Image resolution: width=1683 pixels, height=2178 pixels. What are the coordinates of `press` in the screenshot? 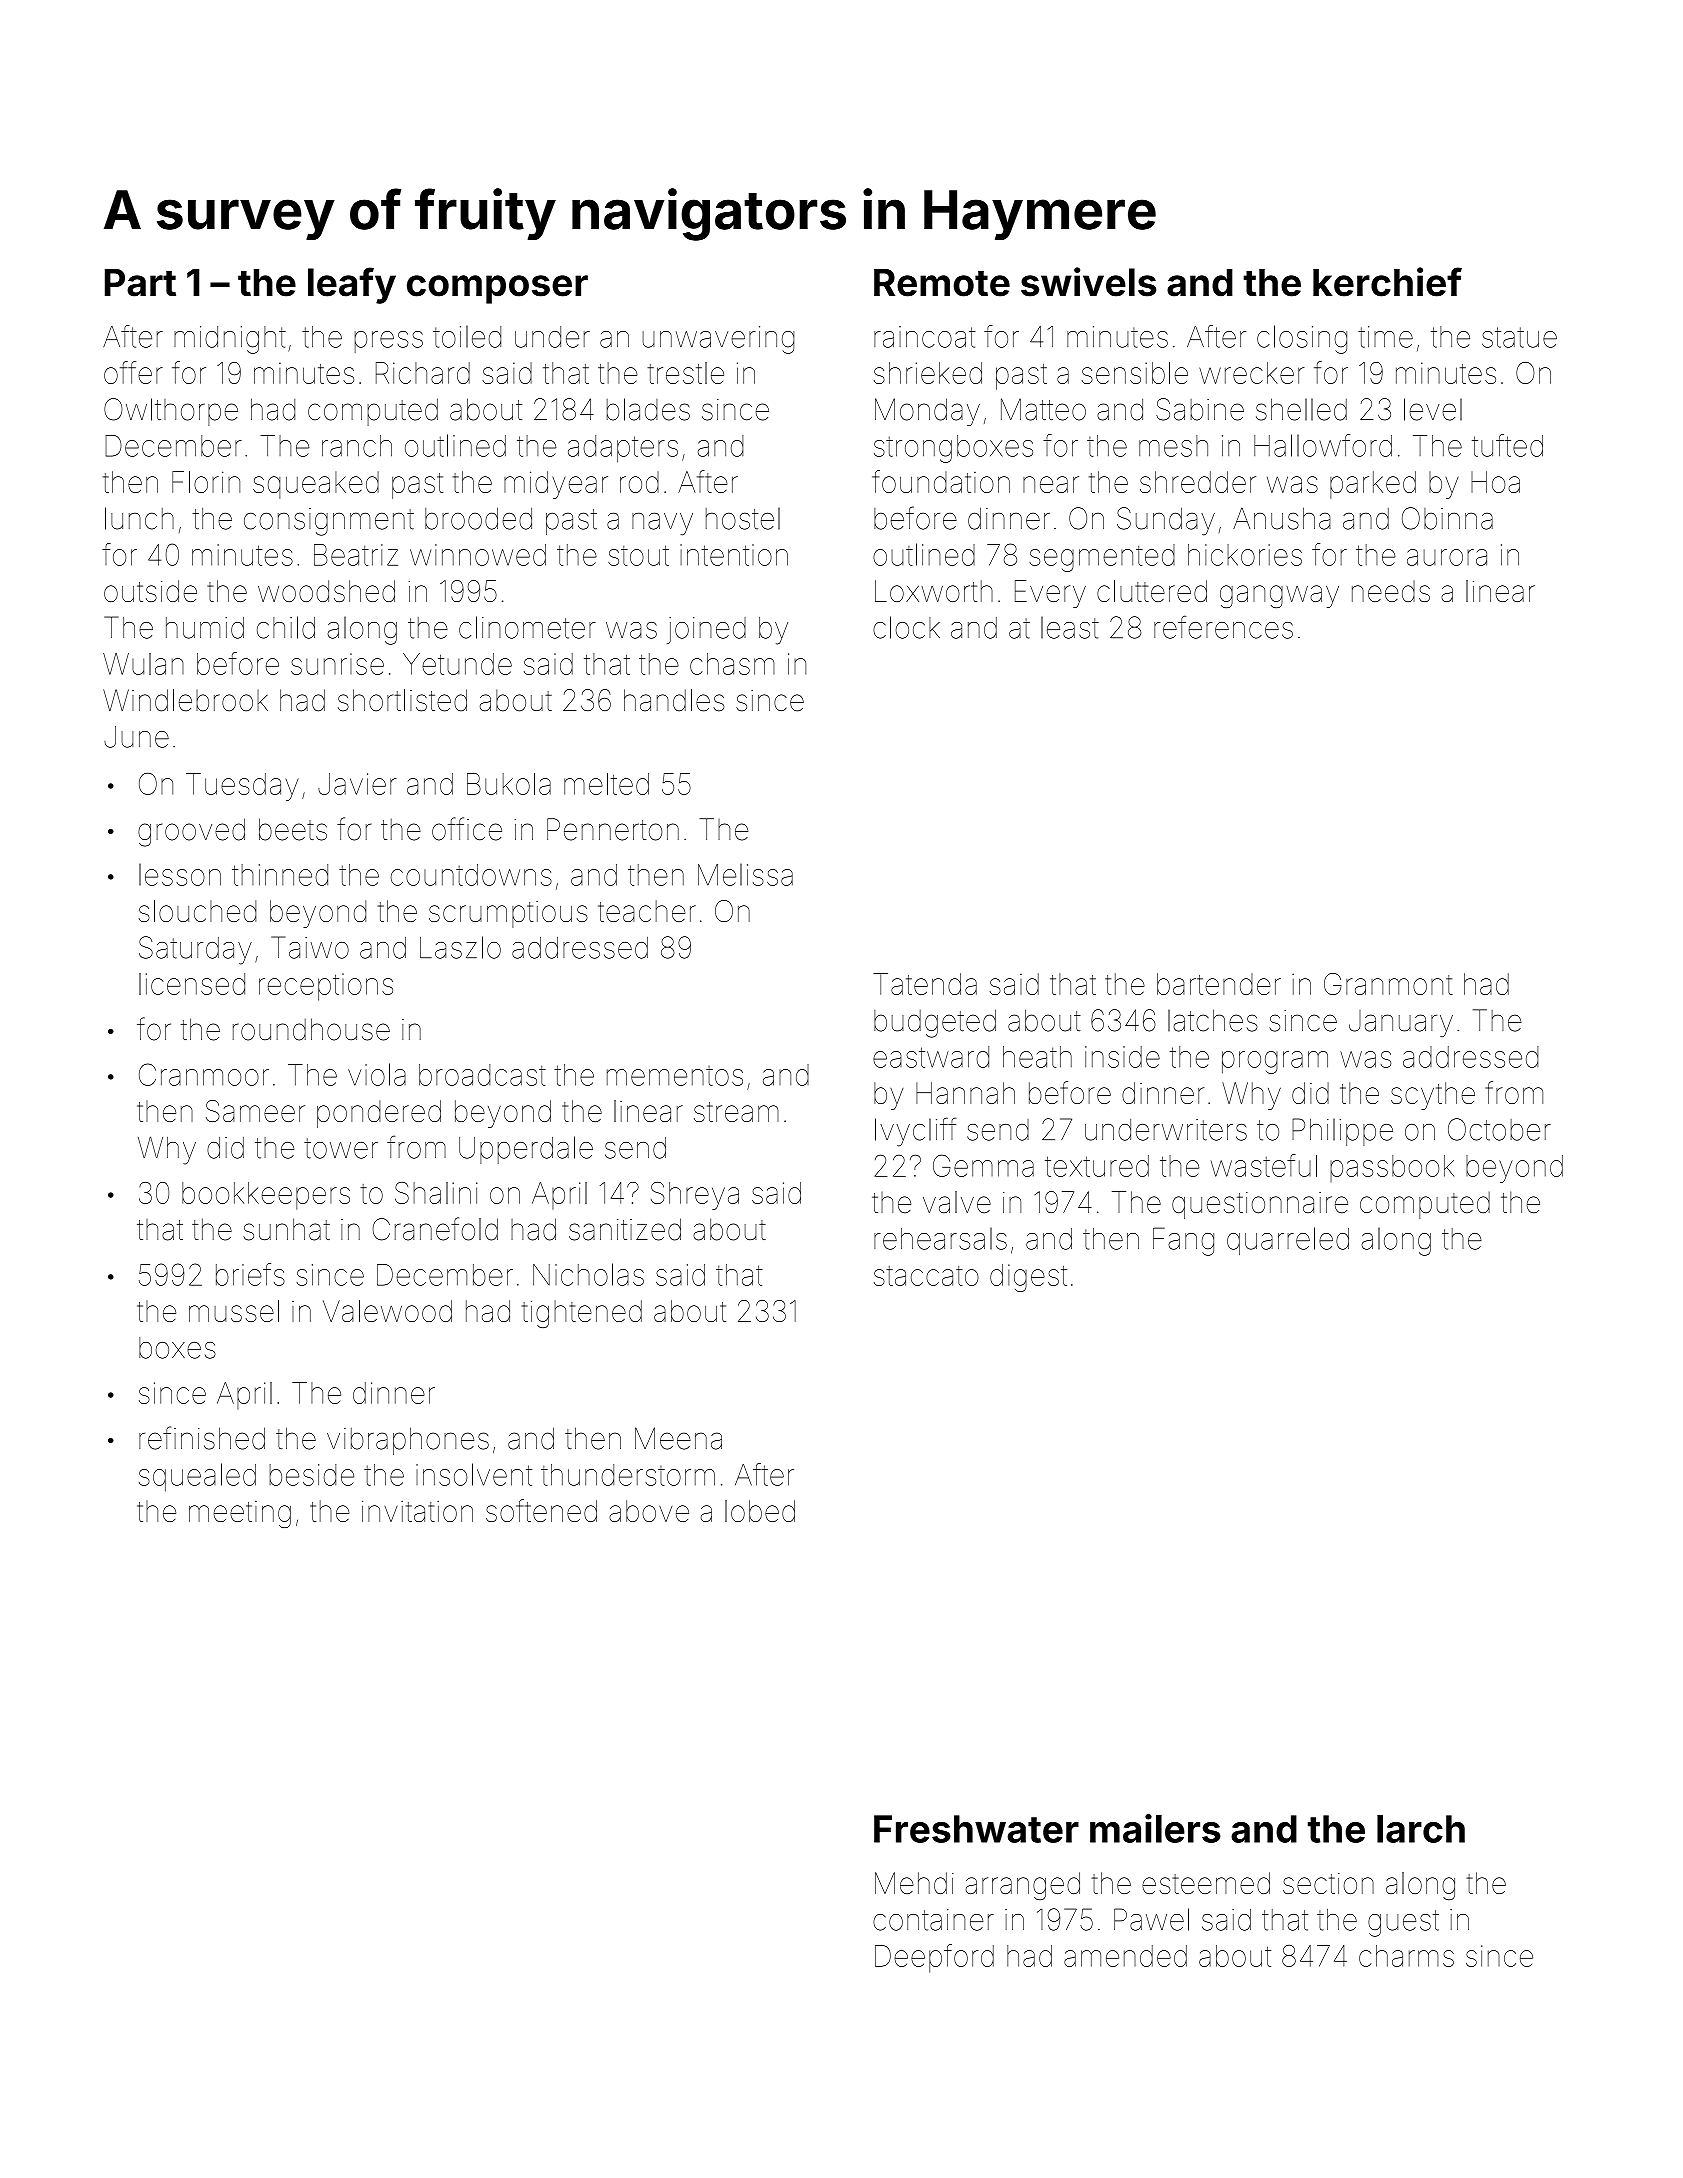 It's located at (389, 342).
